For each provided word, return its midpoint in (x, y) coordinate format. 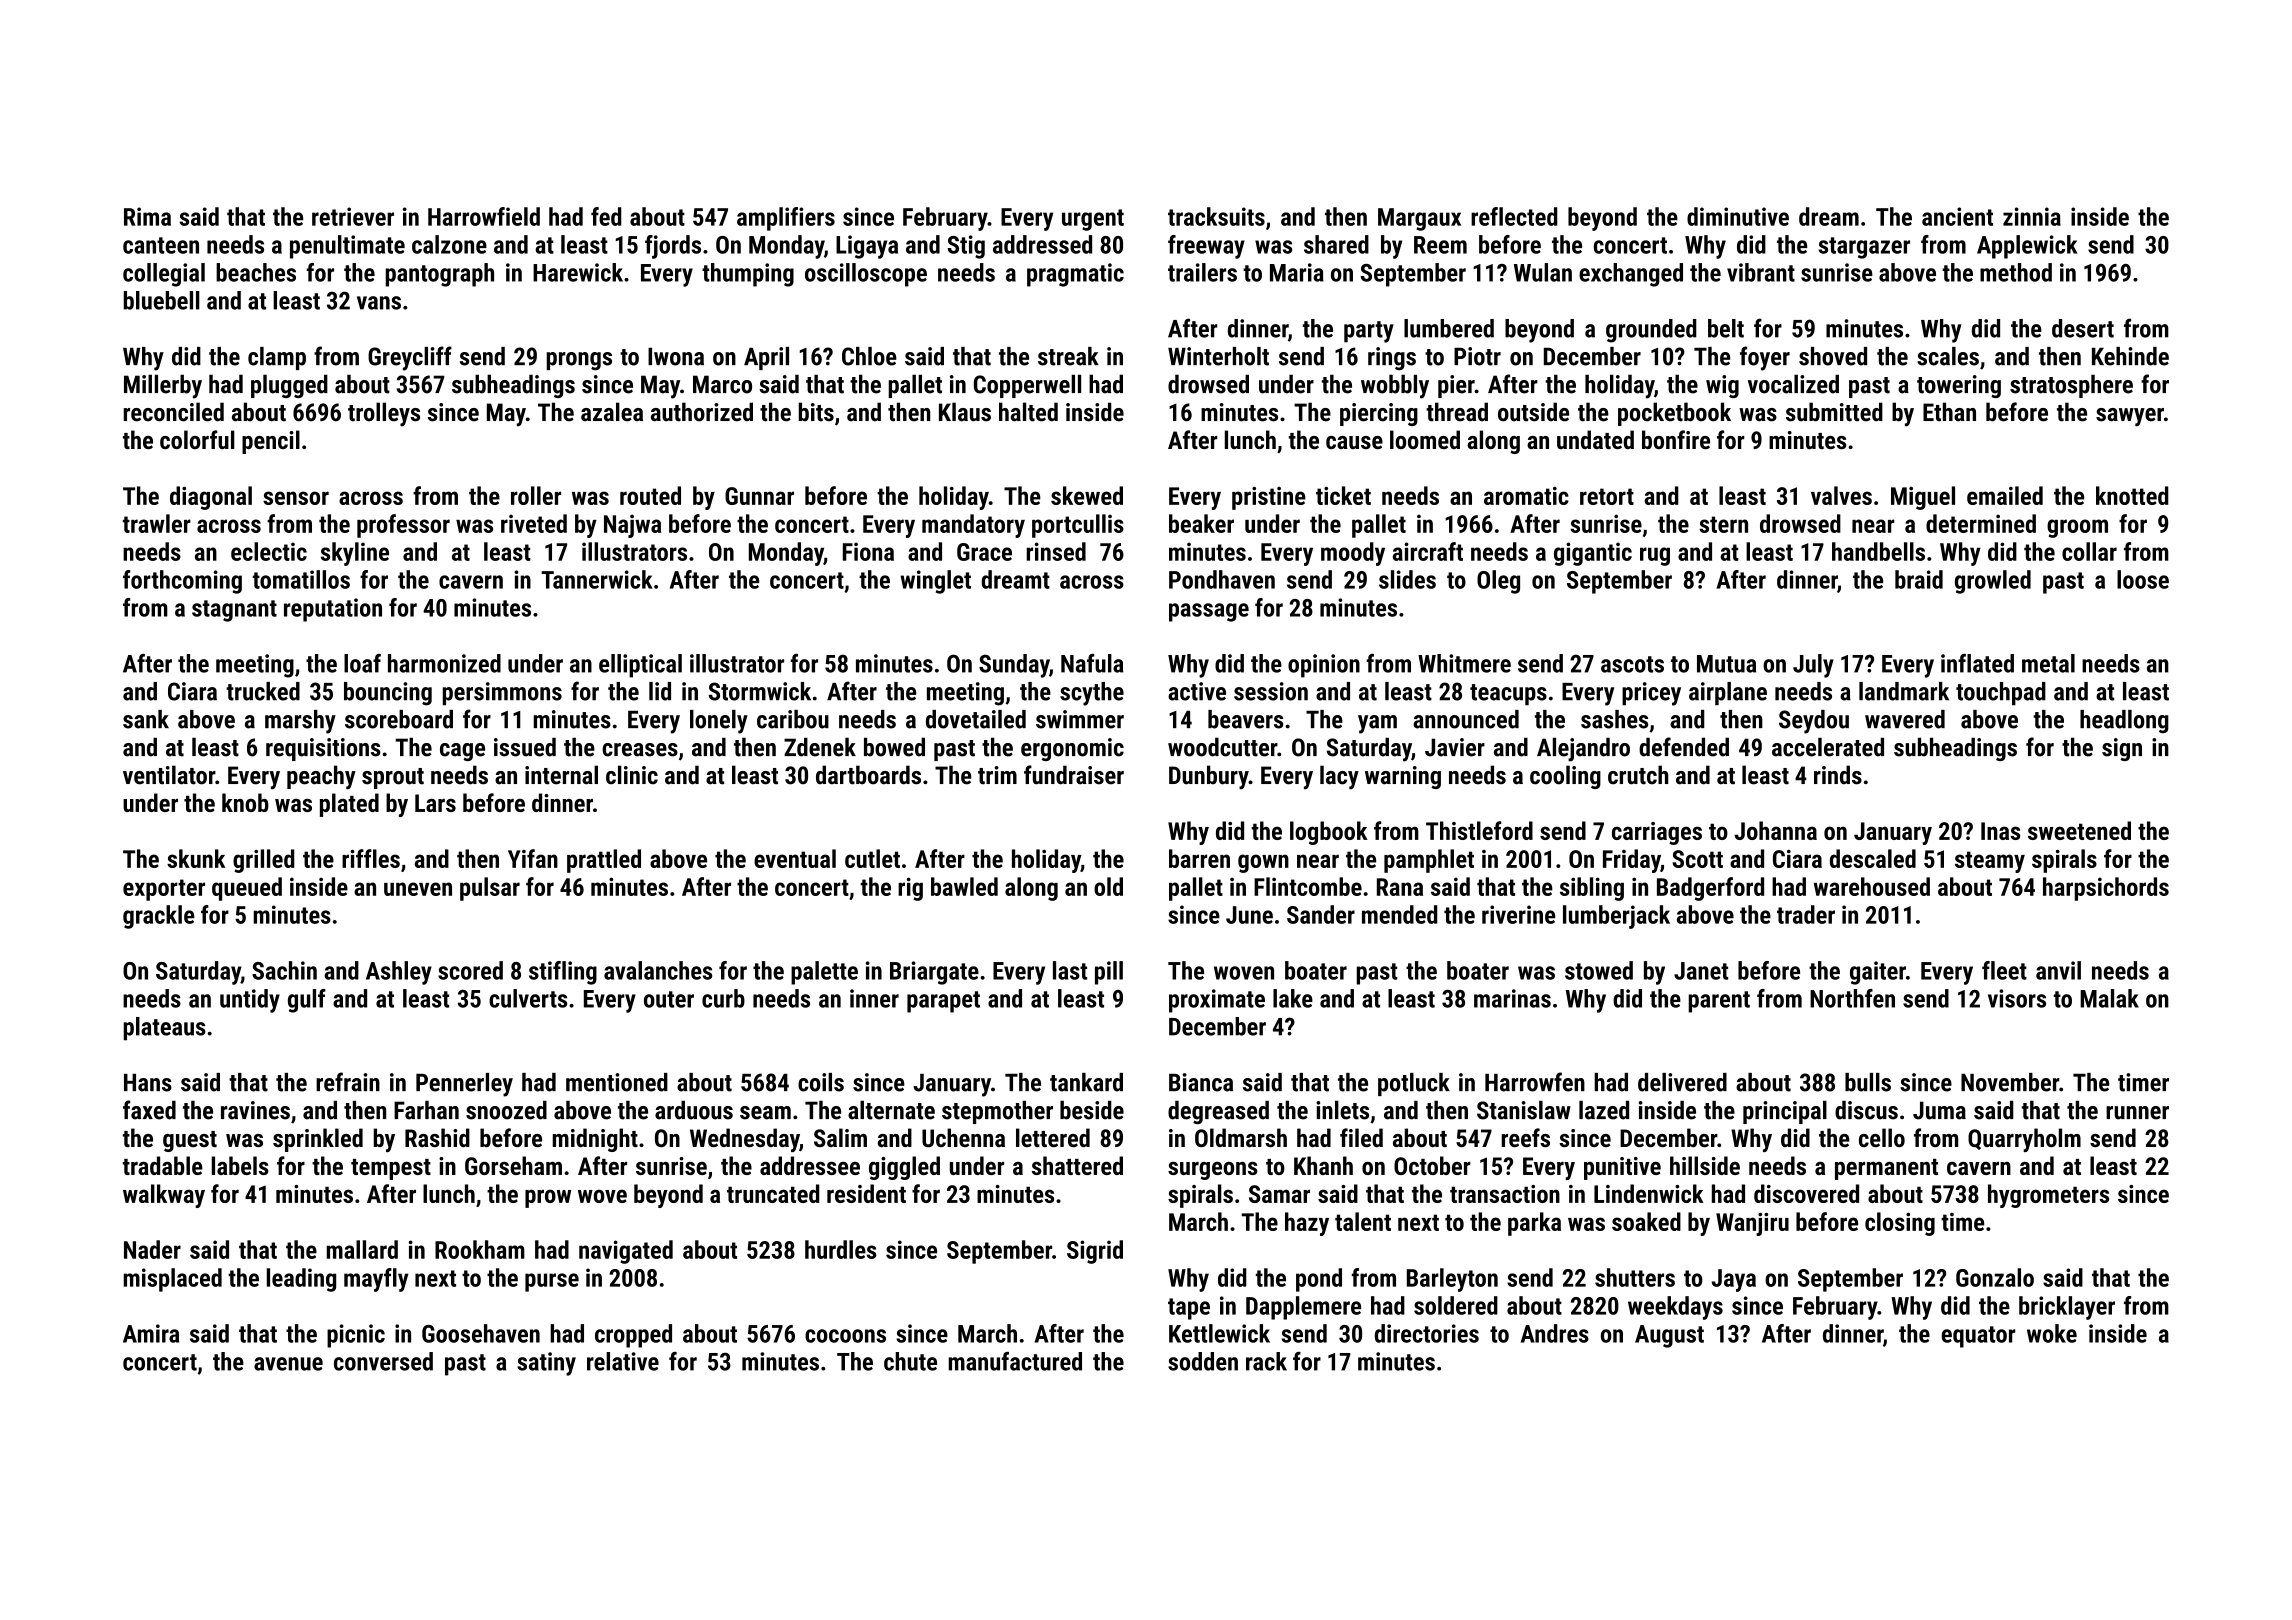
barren (1199, 858)
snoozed (506, 1110)
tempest (391, 1169)
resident (866, 1193)
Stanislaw (1524, 1110)
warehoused (1872, 886)
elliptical (640, 666)
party (1369, 332)
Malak (2109, 998)
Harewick (578, 272)
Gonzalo (1995, 1277)
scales (1948, 356)
